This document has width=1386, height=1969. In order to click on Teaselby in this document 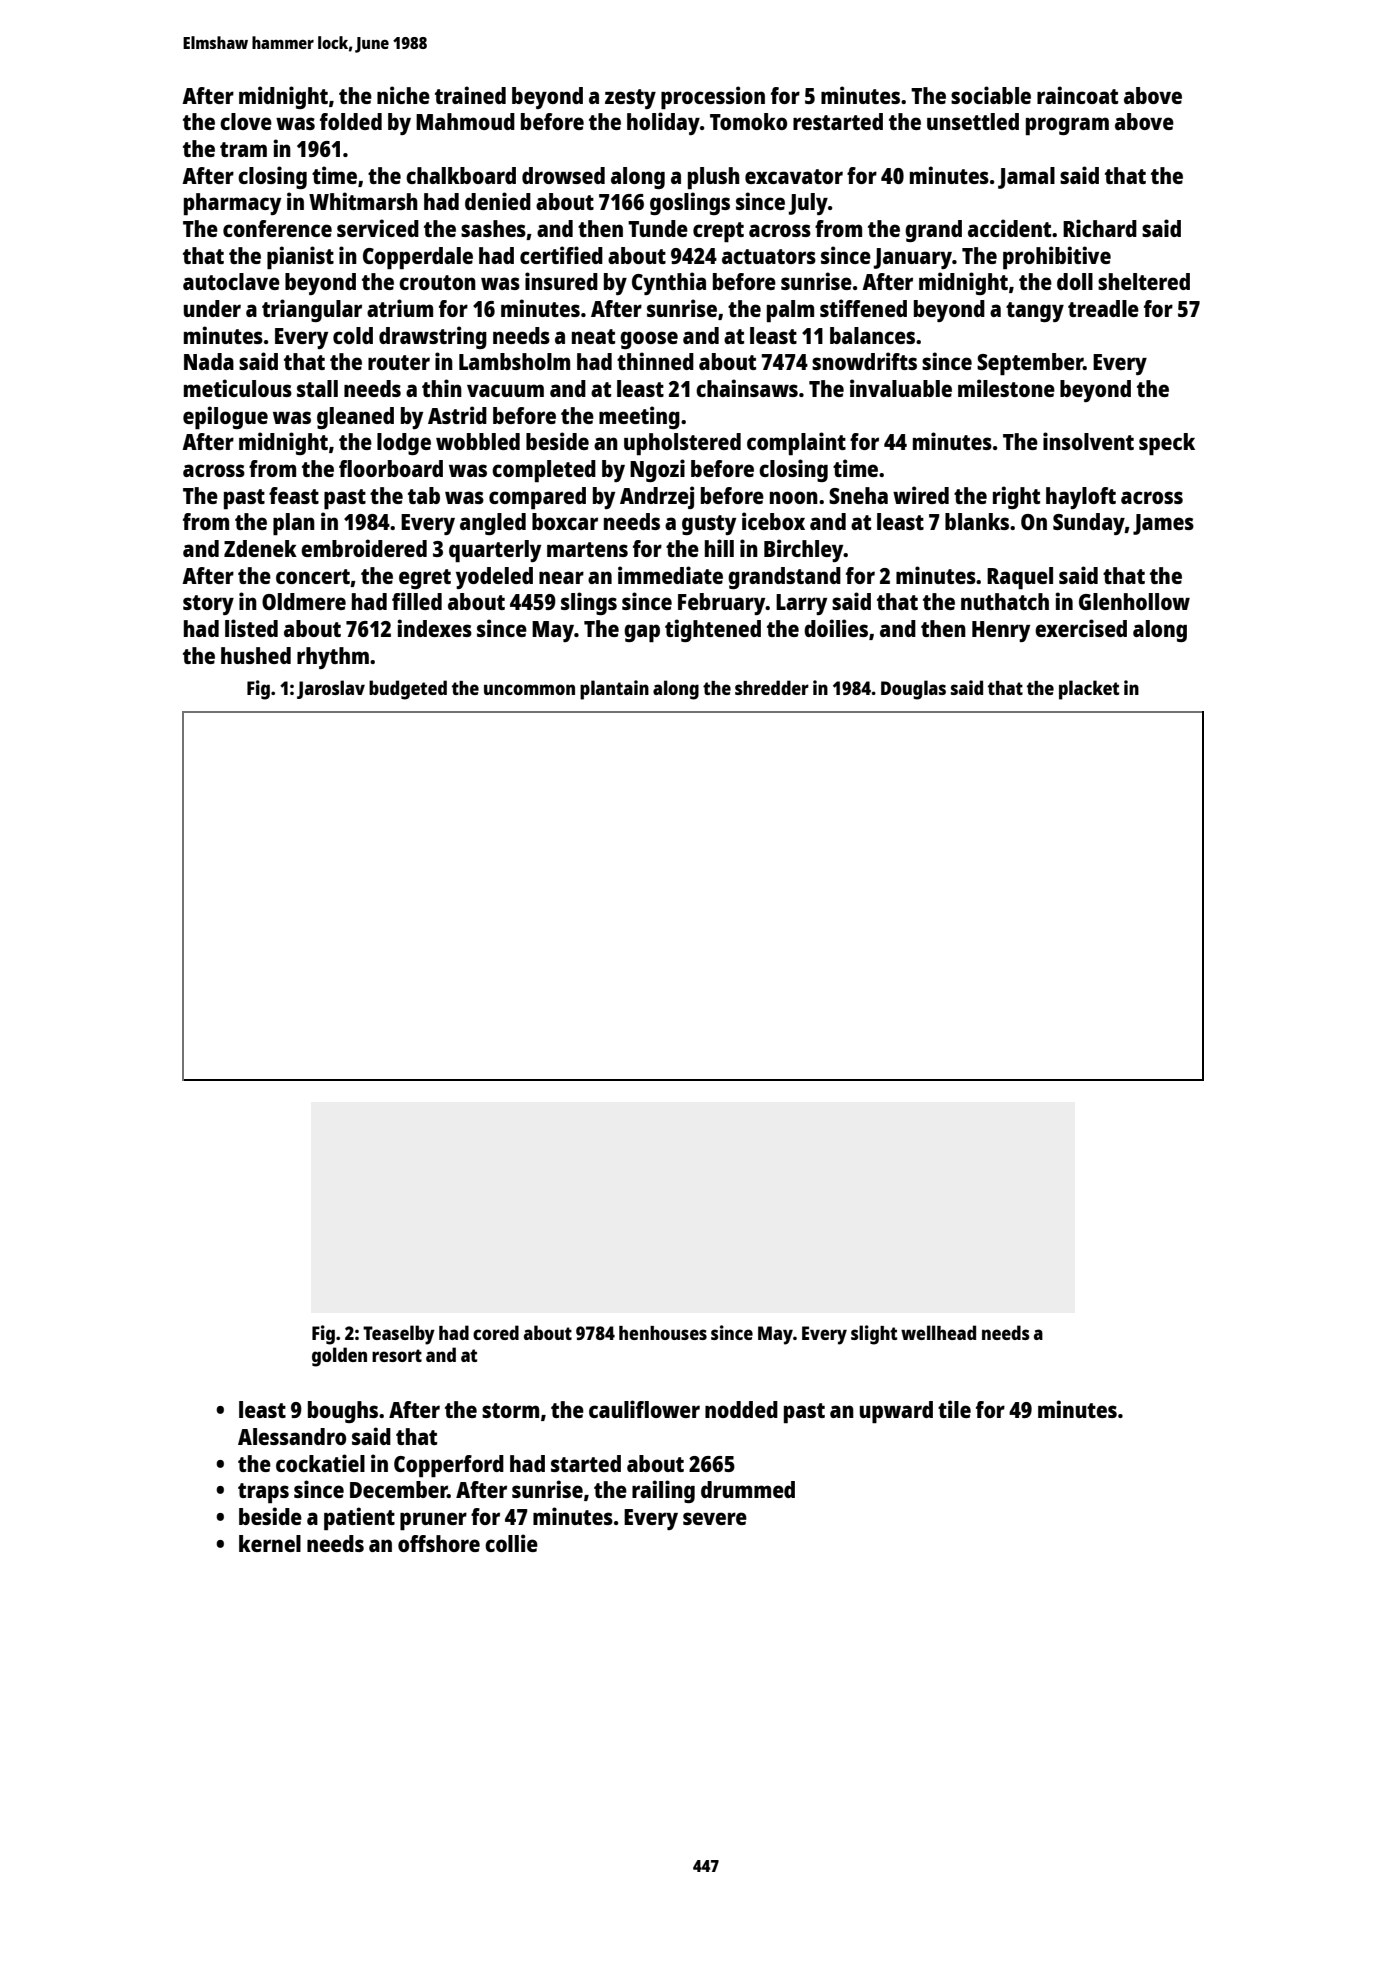, I will do `click(399, 1335)`.
